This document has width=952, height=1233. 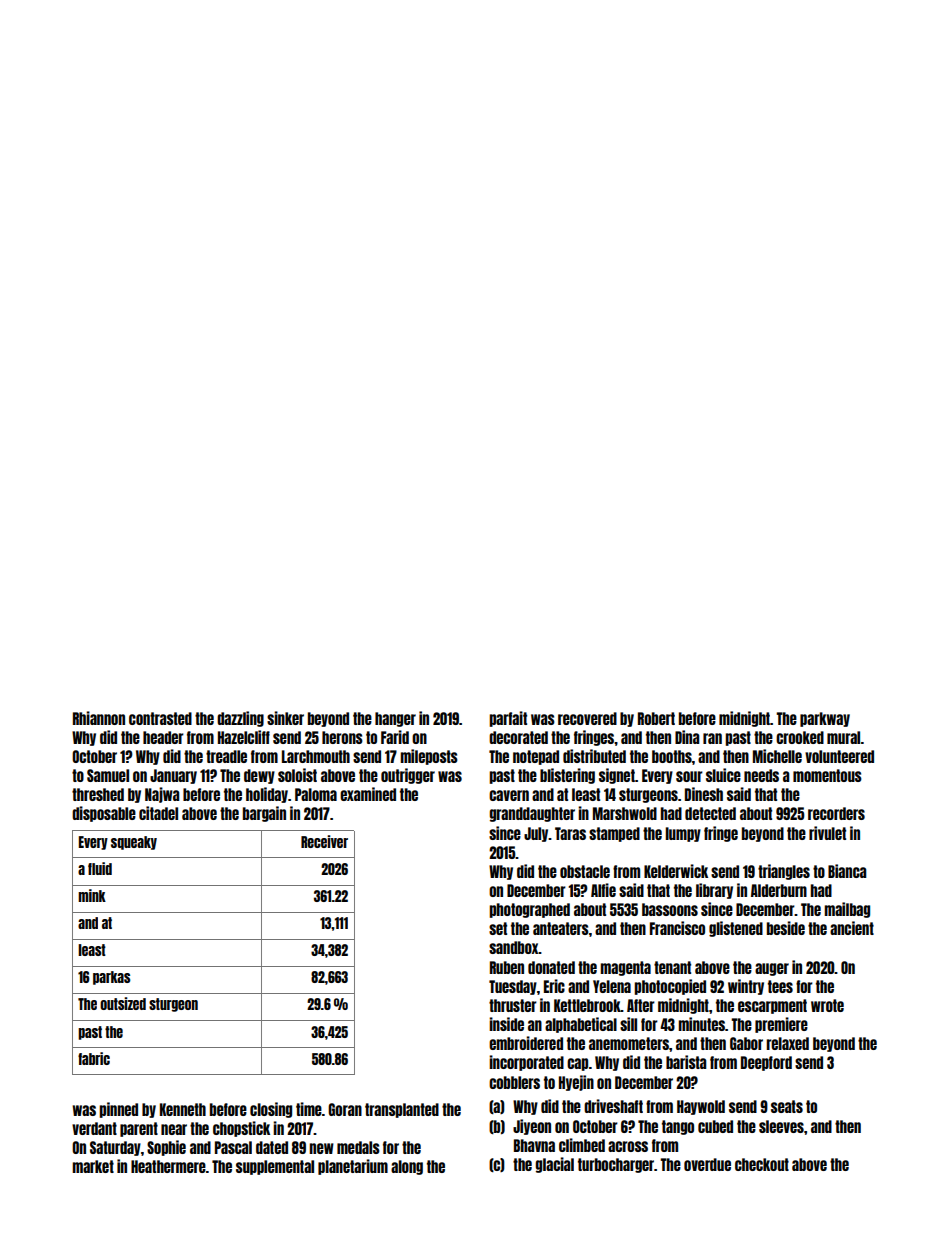 I want to click on Dinesh, so click(x=704, y=794).
